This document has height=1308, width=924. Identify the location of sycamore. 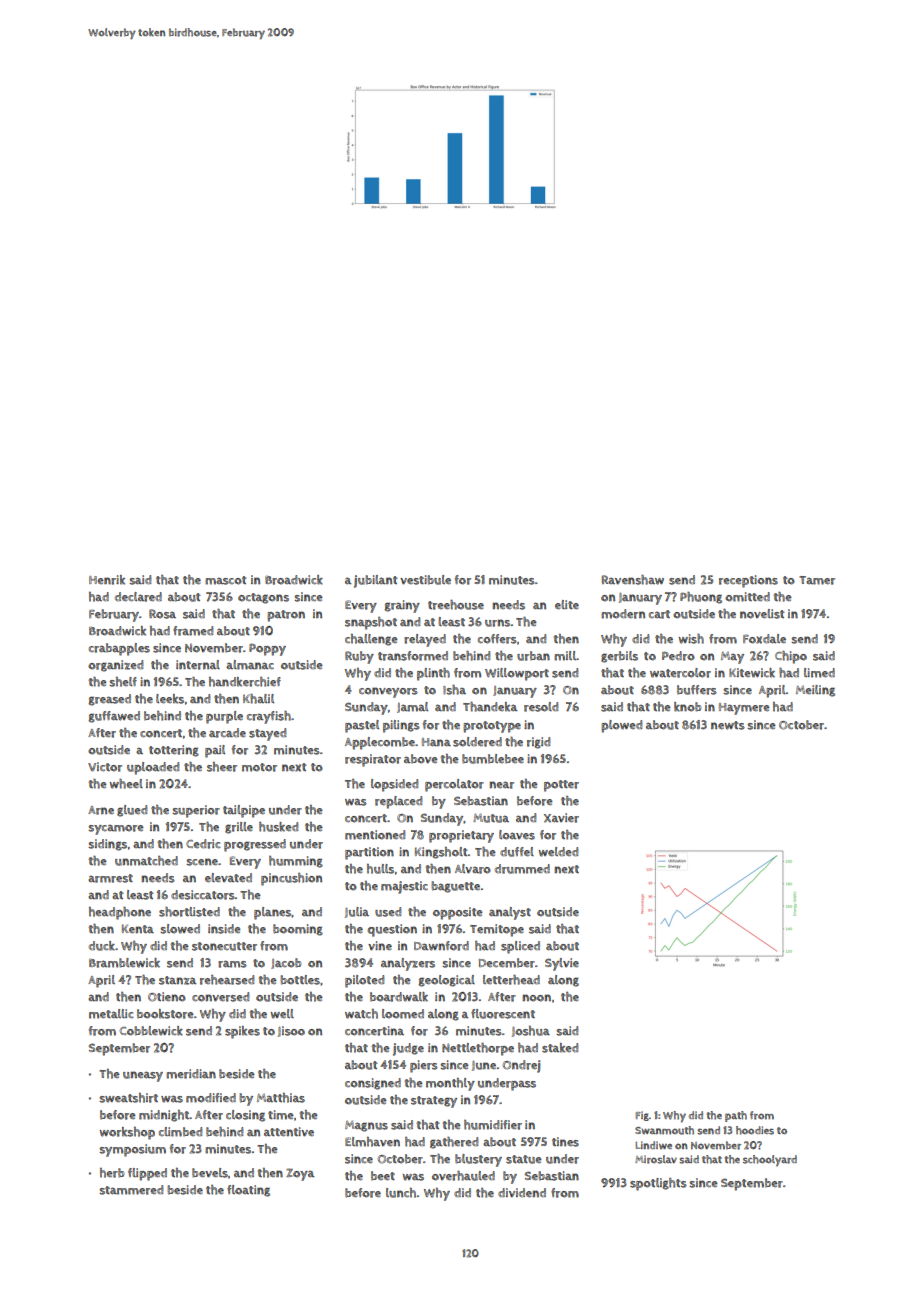
(115, 830).
